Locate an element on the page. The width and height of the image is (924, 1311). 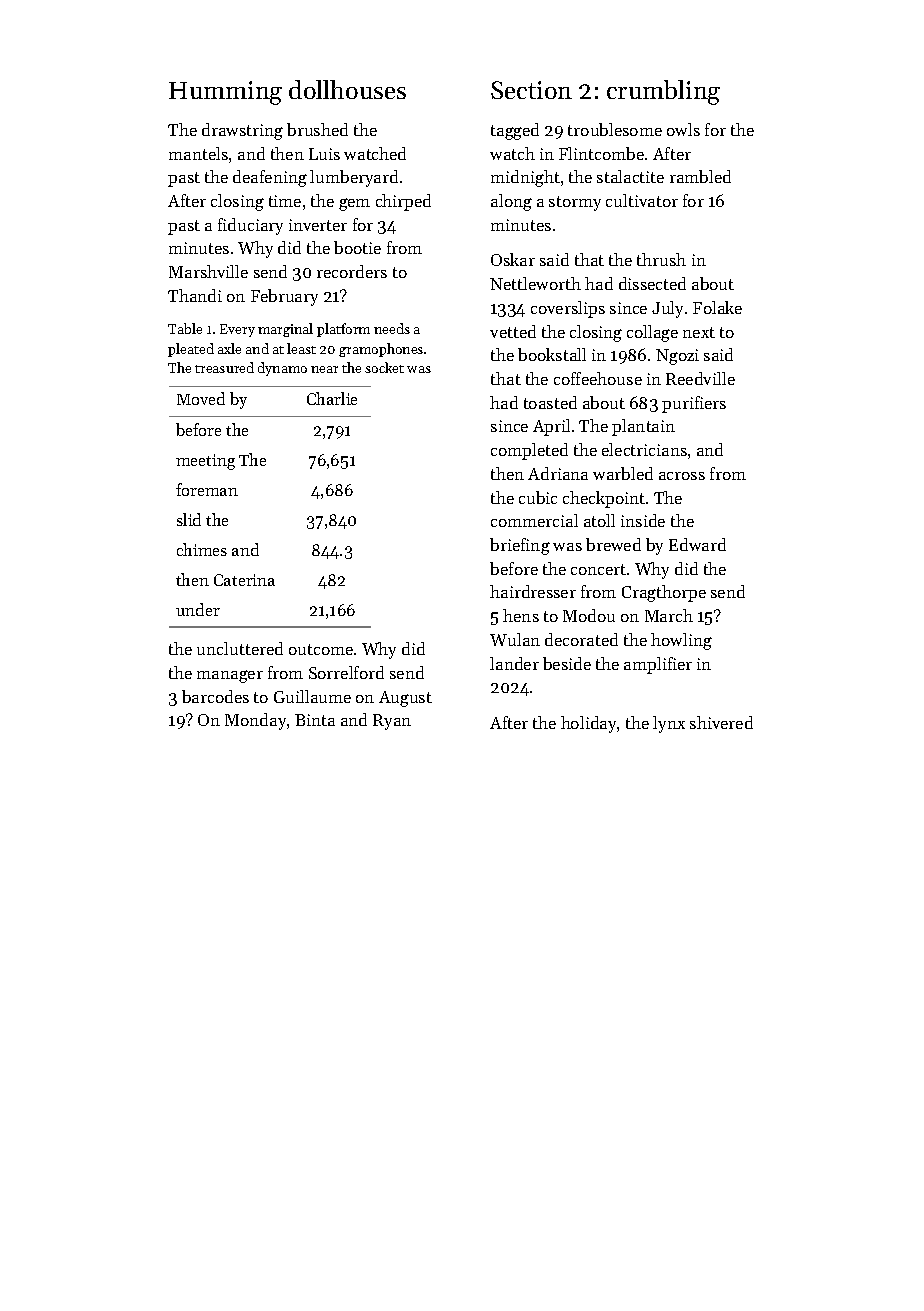
Moved is located at coordinates (201, 398).
